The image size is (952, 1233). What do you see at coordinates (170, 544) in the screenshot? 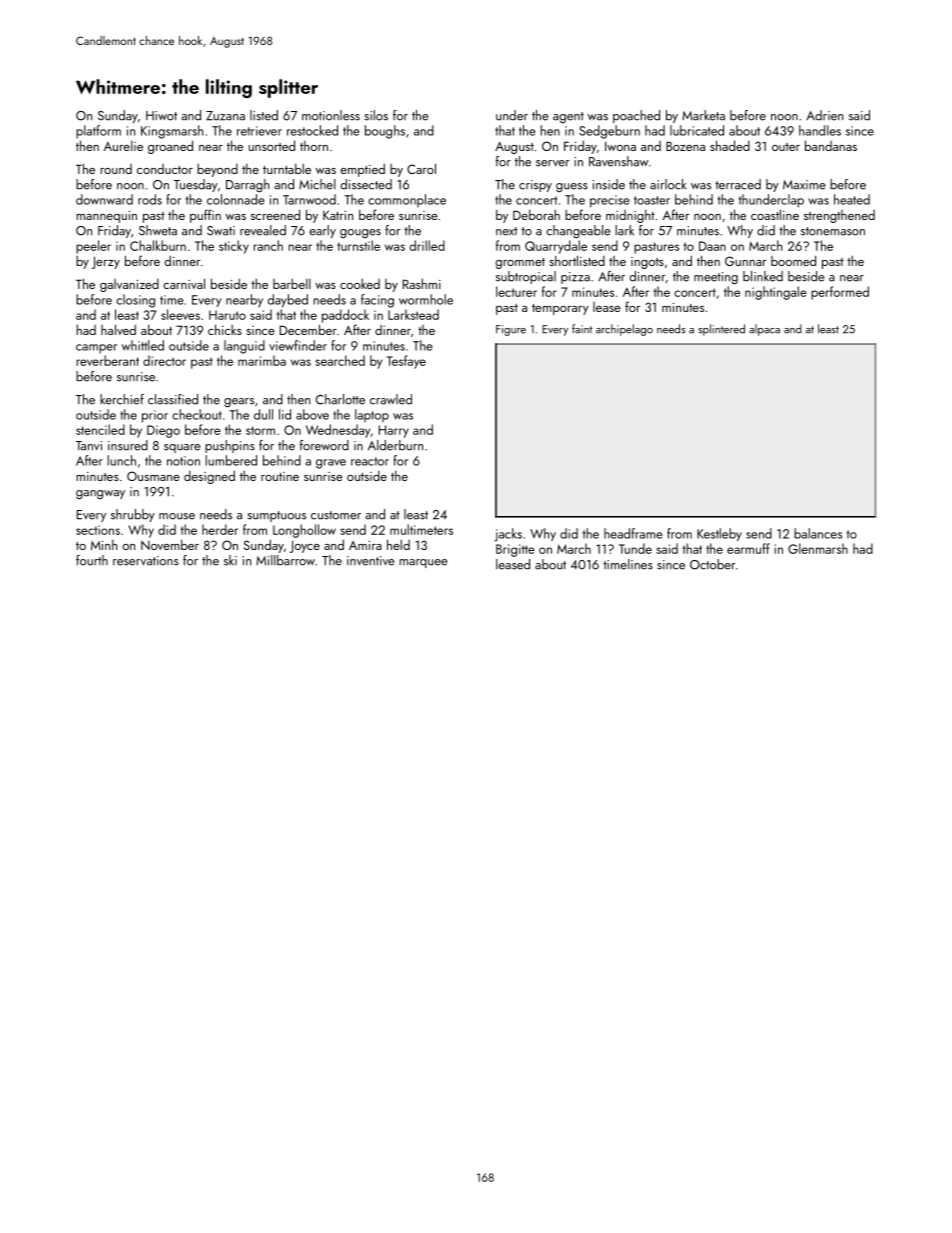
I see `November` at bounding box center [170, 544].
